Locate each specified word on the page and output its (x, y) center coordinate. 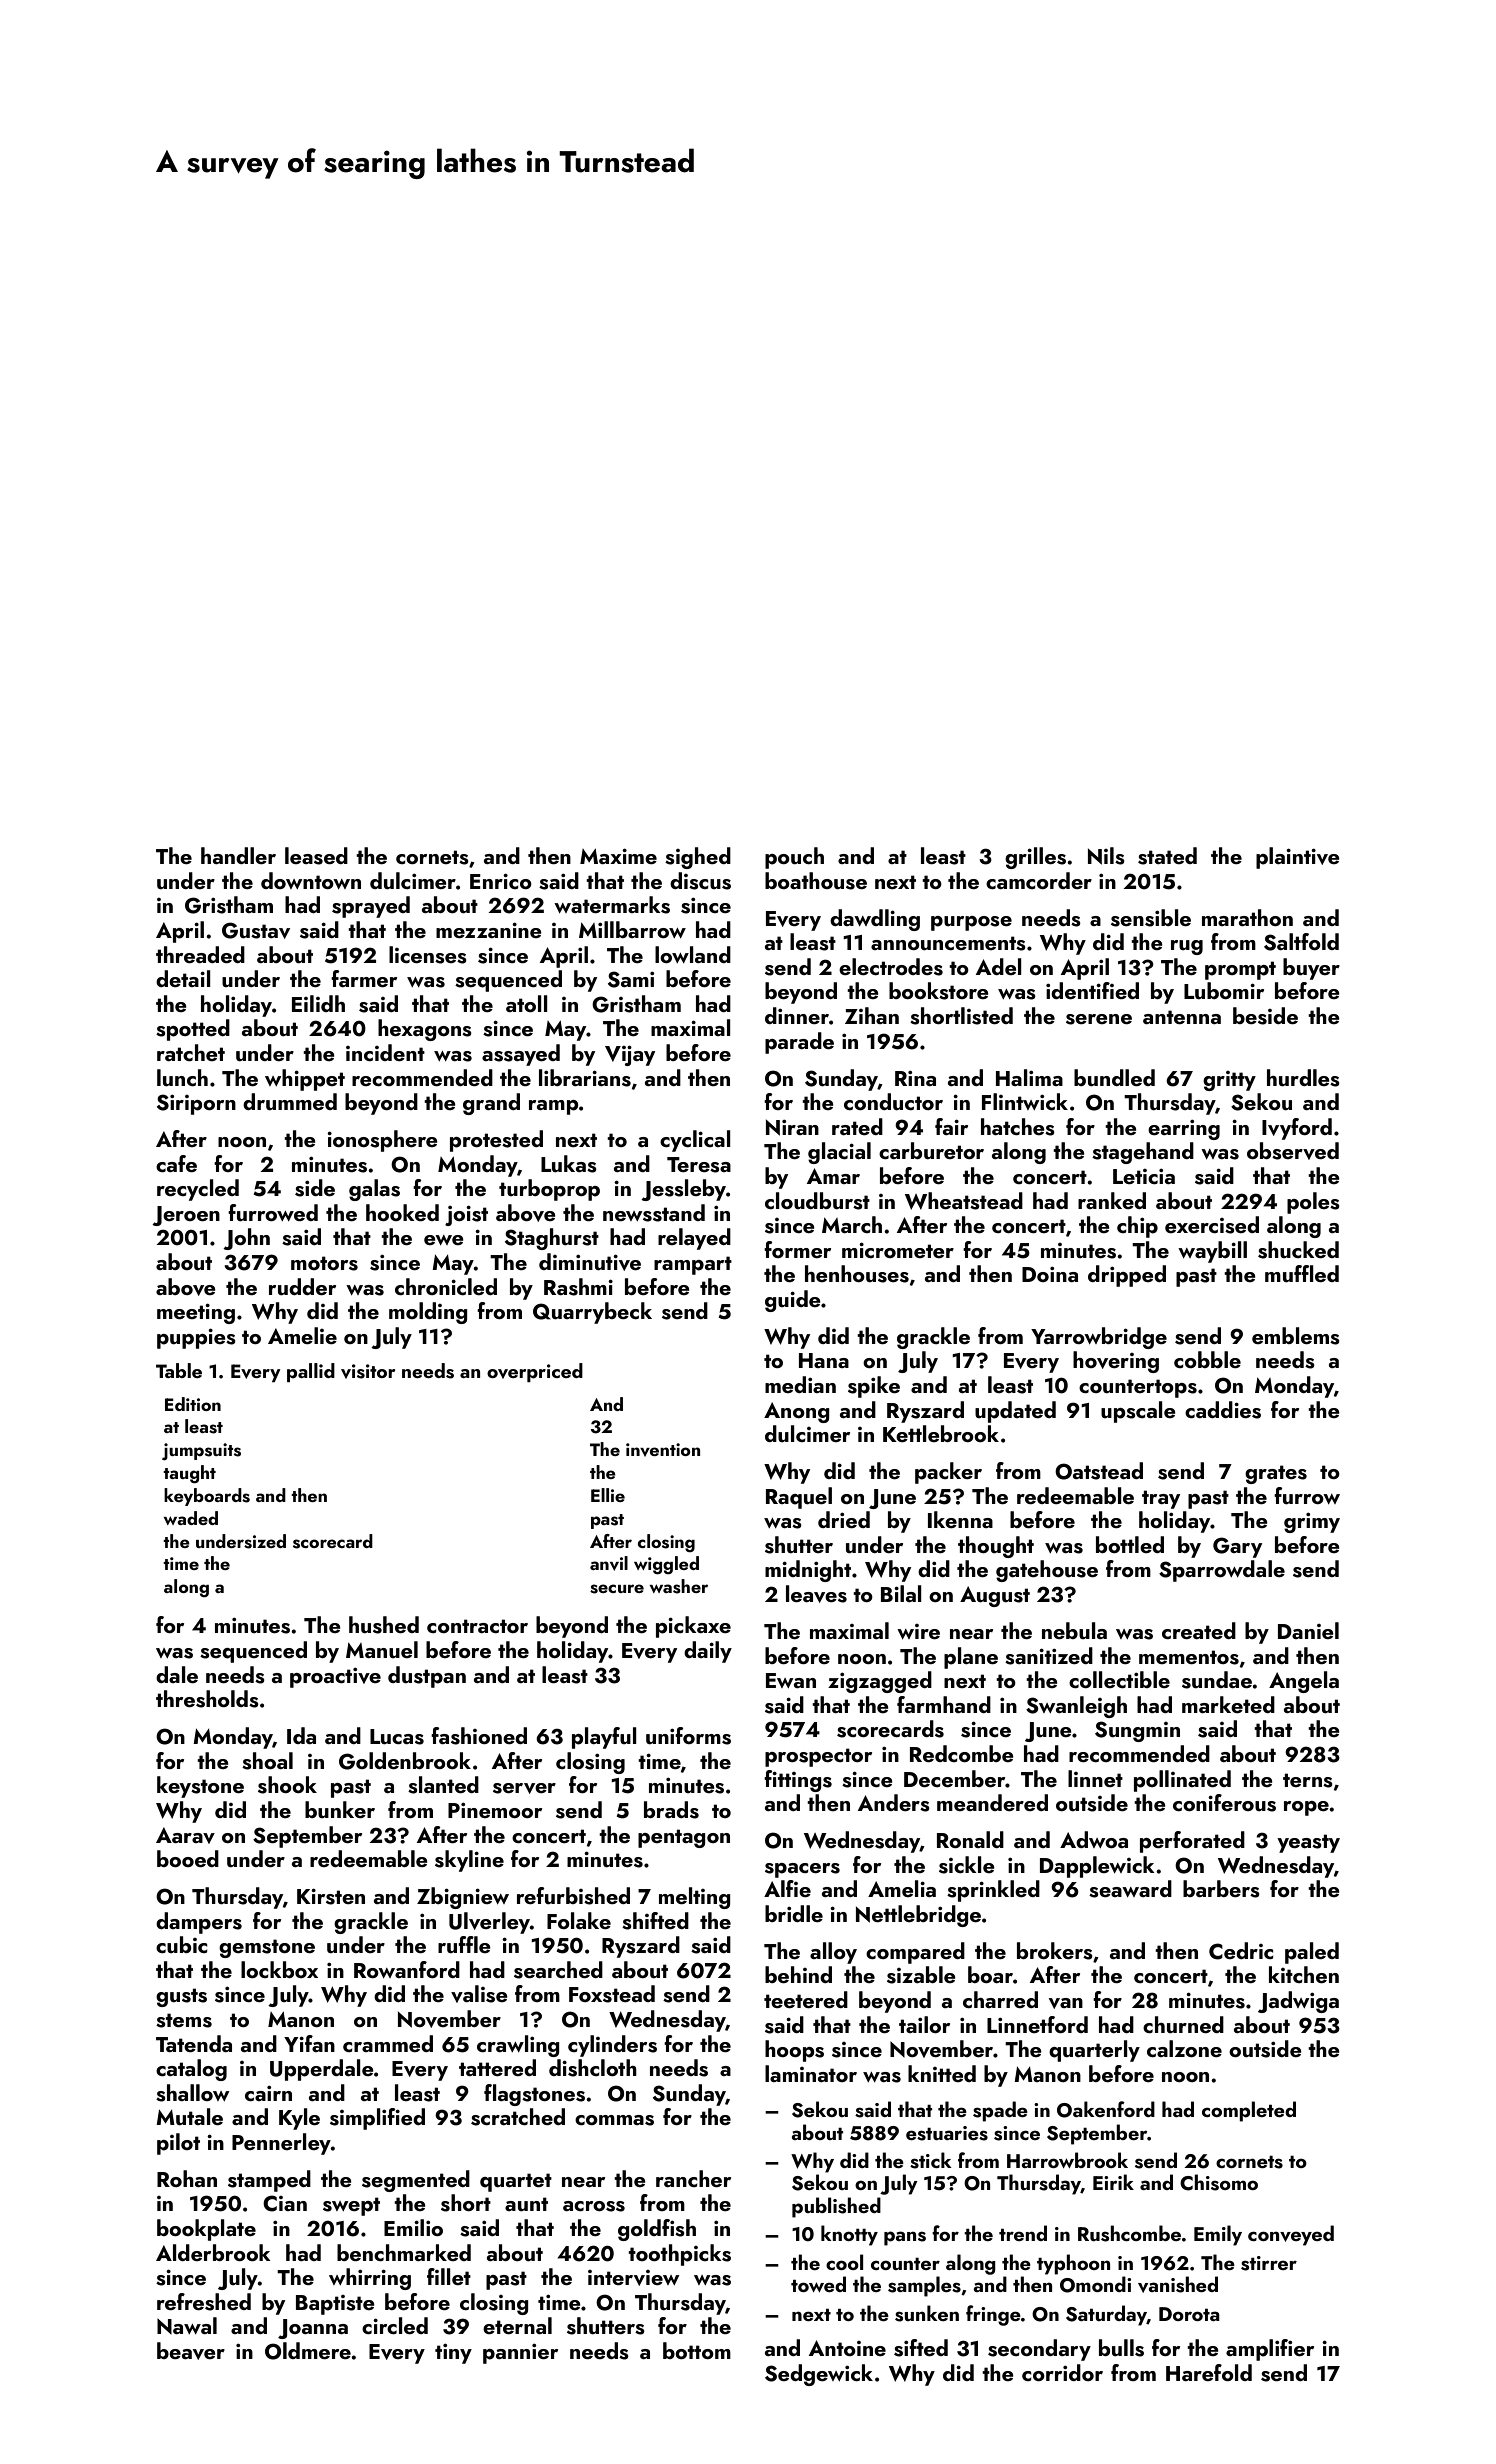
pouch (794, 858)
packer (948, 1473)
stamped (269, 2181)
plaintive (1298, 858)
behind (798, 1974)
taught (189, 1474)
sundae (1217, 1680)
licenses (428, 955)
